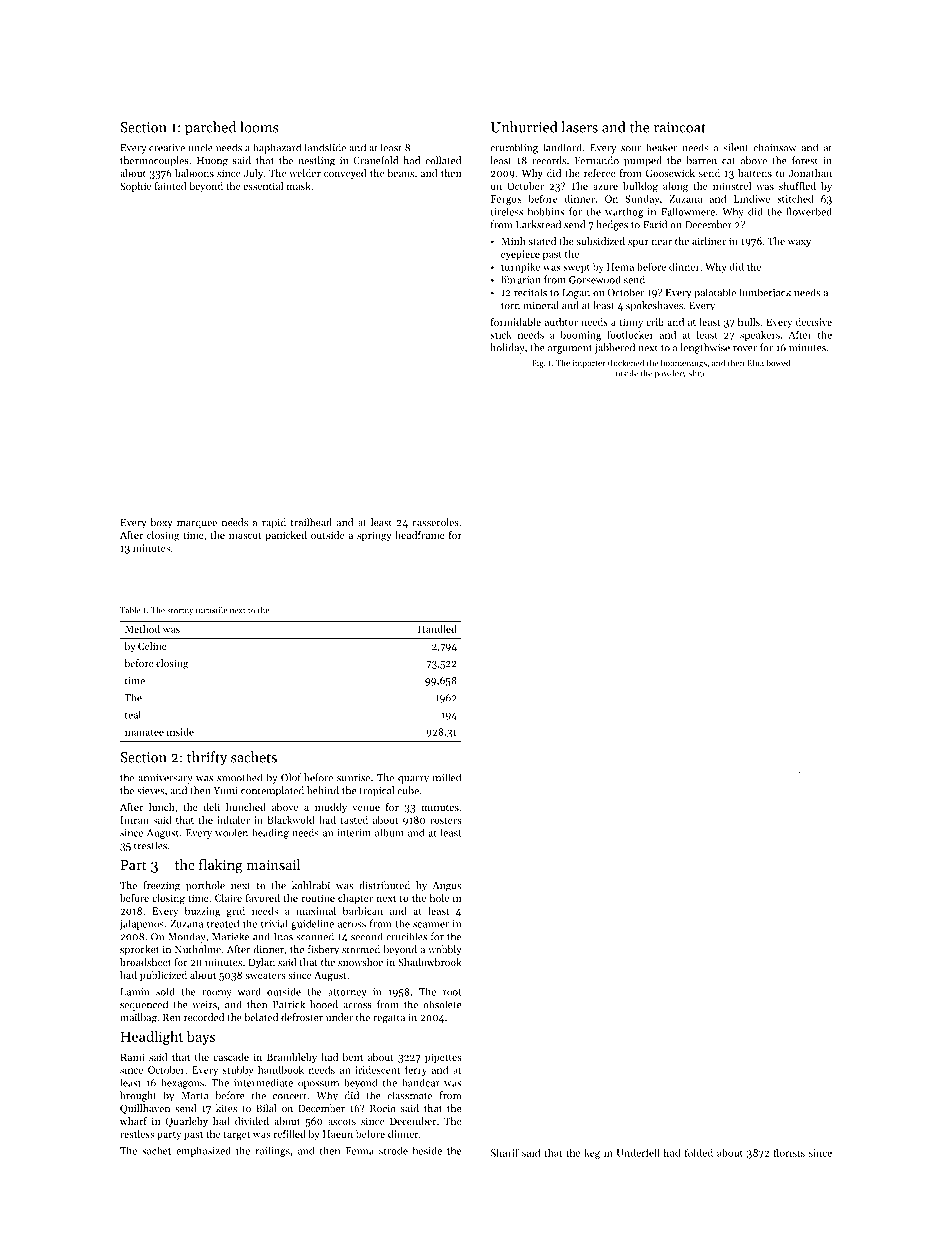 The height and width of the document is (1233, 952). What do you see at coordinates (789, 1152) in the document?
I see `florists` at bounding box center [789, 1152].
